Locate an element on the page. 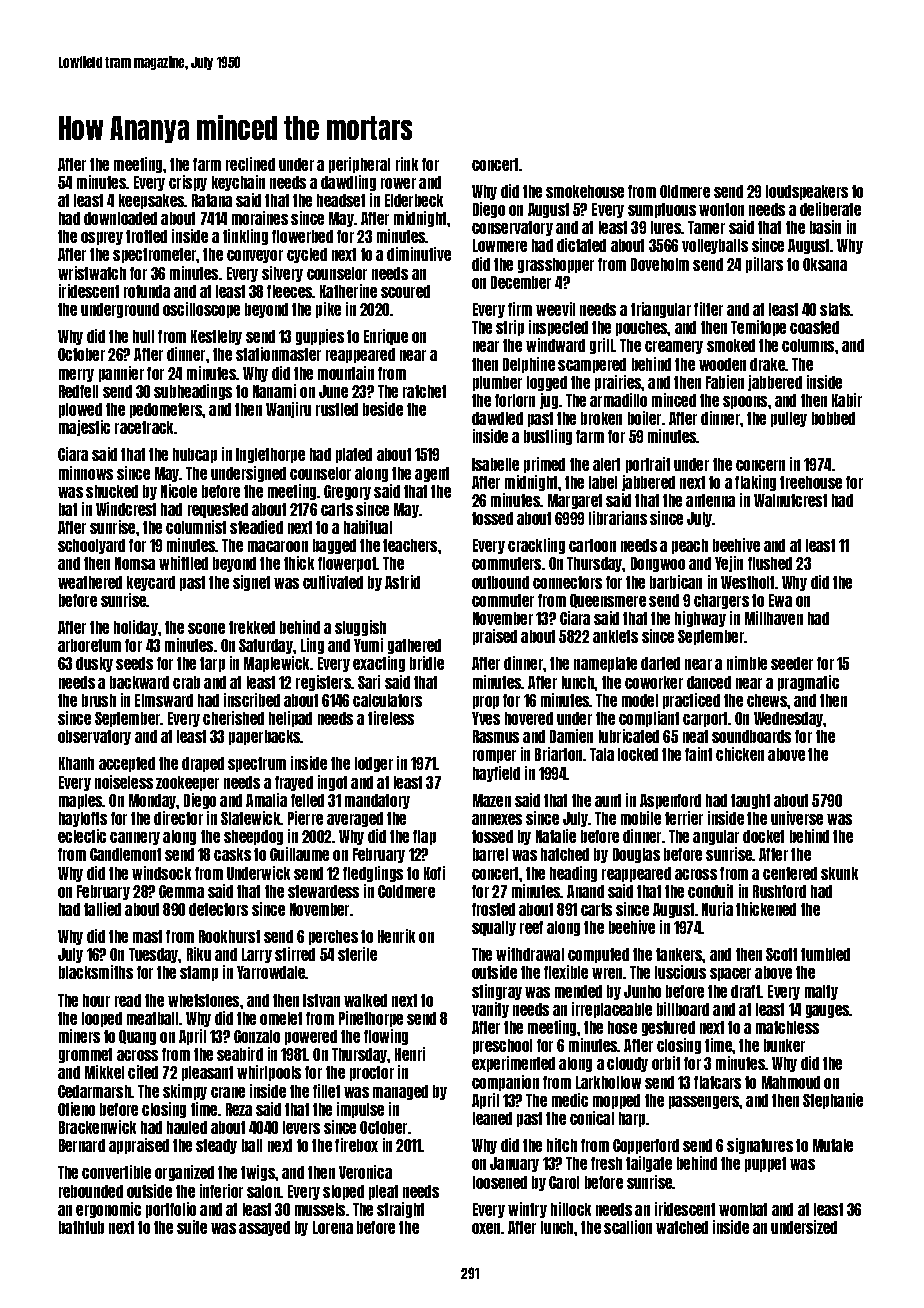  loudspeakers is located at coordinates (807, 192).
